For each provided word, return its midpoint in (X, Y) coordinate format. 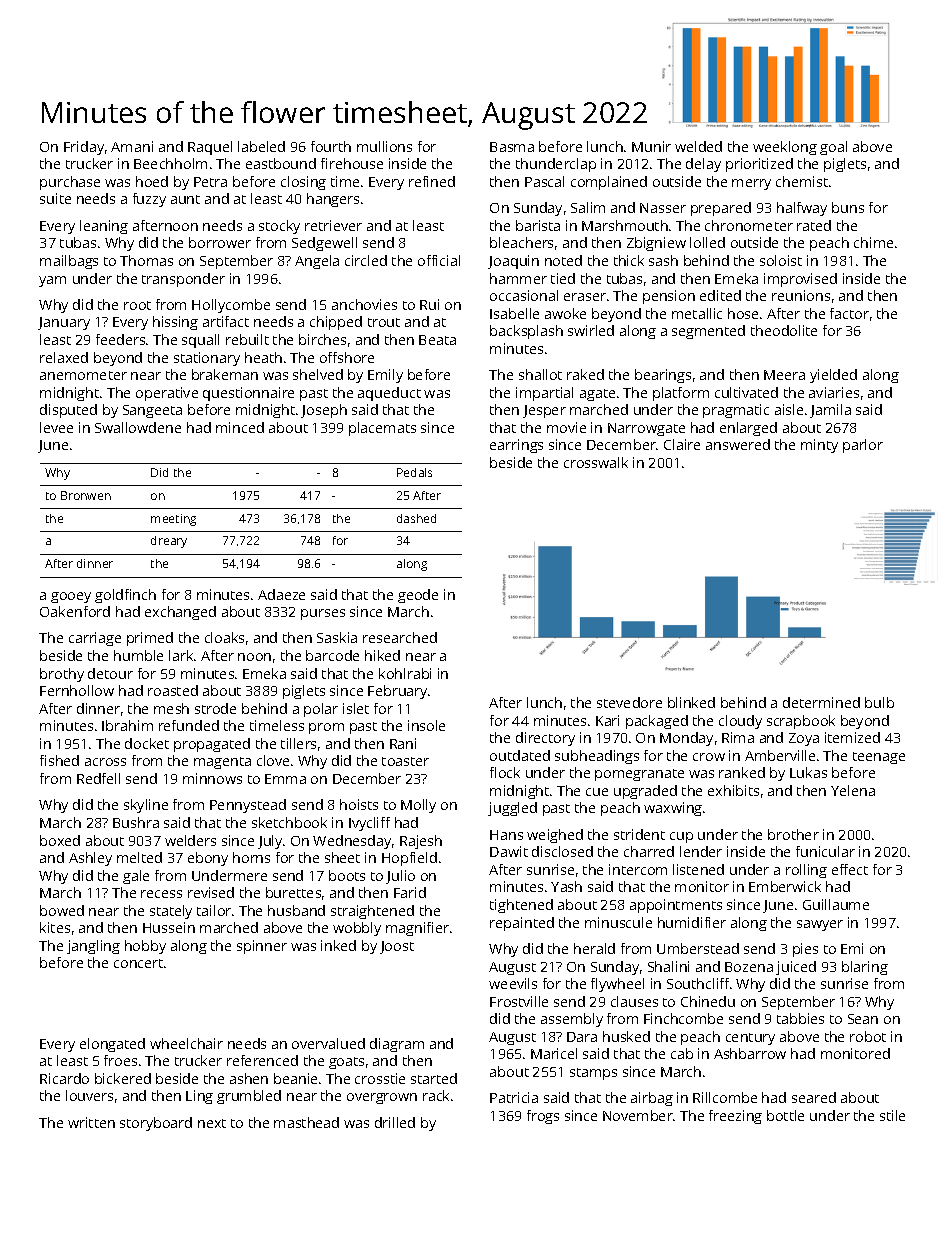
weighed (555, 836)
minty (819, 446)
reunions (801, 295)
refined (432, 181)
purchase (70, 183)
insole (426, 725)
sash (663, 260)
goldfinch (125, 596)
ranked (742, 772)
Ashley (90, 859)
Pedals (414, 472)
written (91, 1122)
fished (59, 760)
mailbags (69, 262)
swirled (591, 330)
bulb (879, 702)
